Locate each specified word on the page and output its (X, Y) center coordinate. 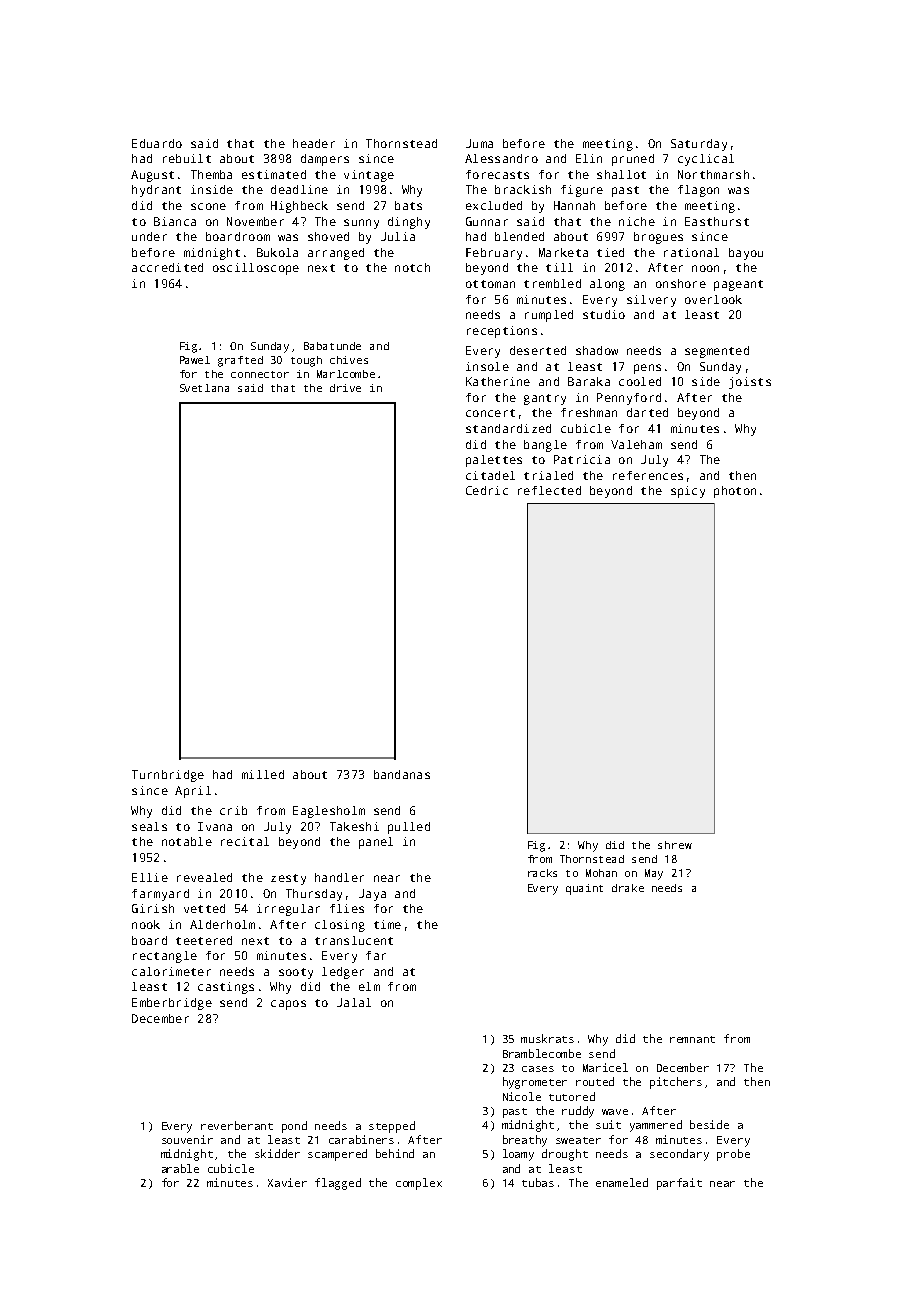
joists (750, 383)
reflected (549, 490)
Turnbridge (168, 776)
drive (345, 388)
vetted (204, 908)
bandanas (402, 774)
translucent (354, 940)
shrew (675, 845)
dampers (325, 160)
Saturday (699, 145)
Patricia (582, 459)
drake (628, 888)
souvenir (187, 1139)
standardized (508, 428)
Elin (589, 158)
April (193, 792)
